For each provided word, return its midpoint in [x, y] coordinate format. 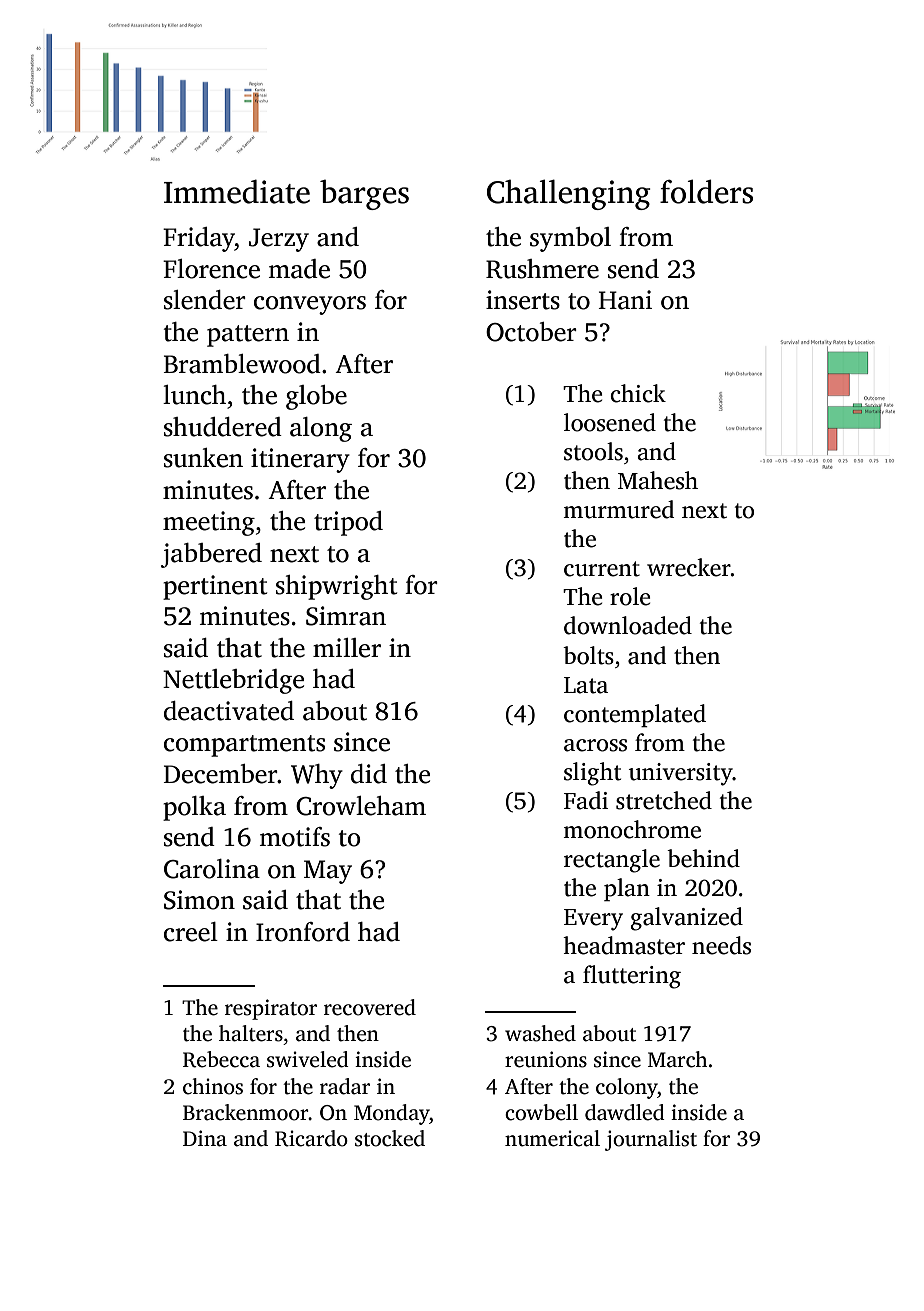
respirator [271, 1009]
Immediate [237, 191]
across [595, 745]
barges [364, 195]
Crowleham [361, 806]
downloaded [628, 625]
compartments [244, 746]
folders [706, 191]
